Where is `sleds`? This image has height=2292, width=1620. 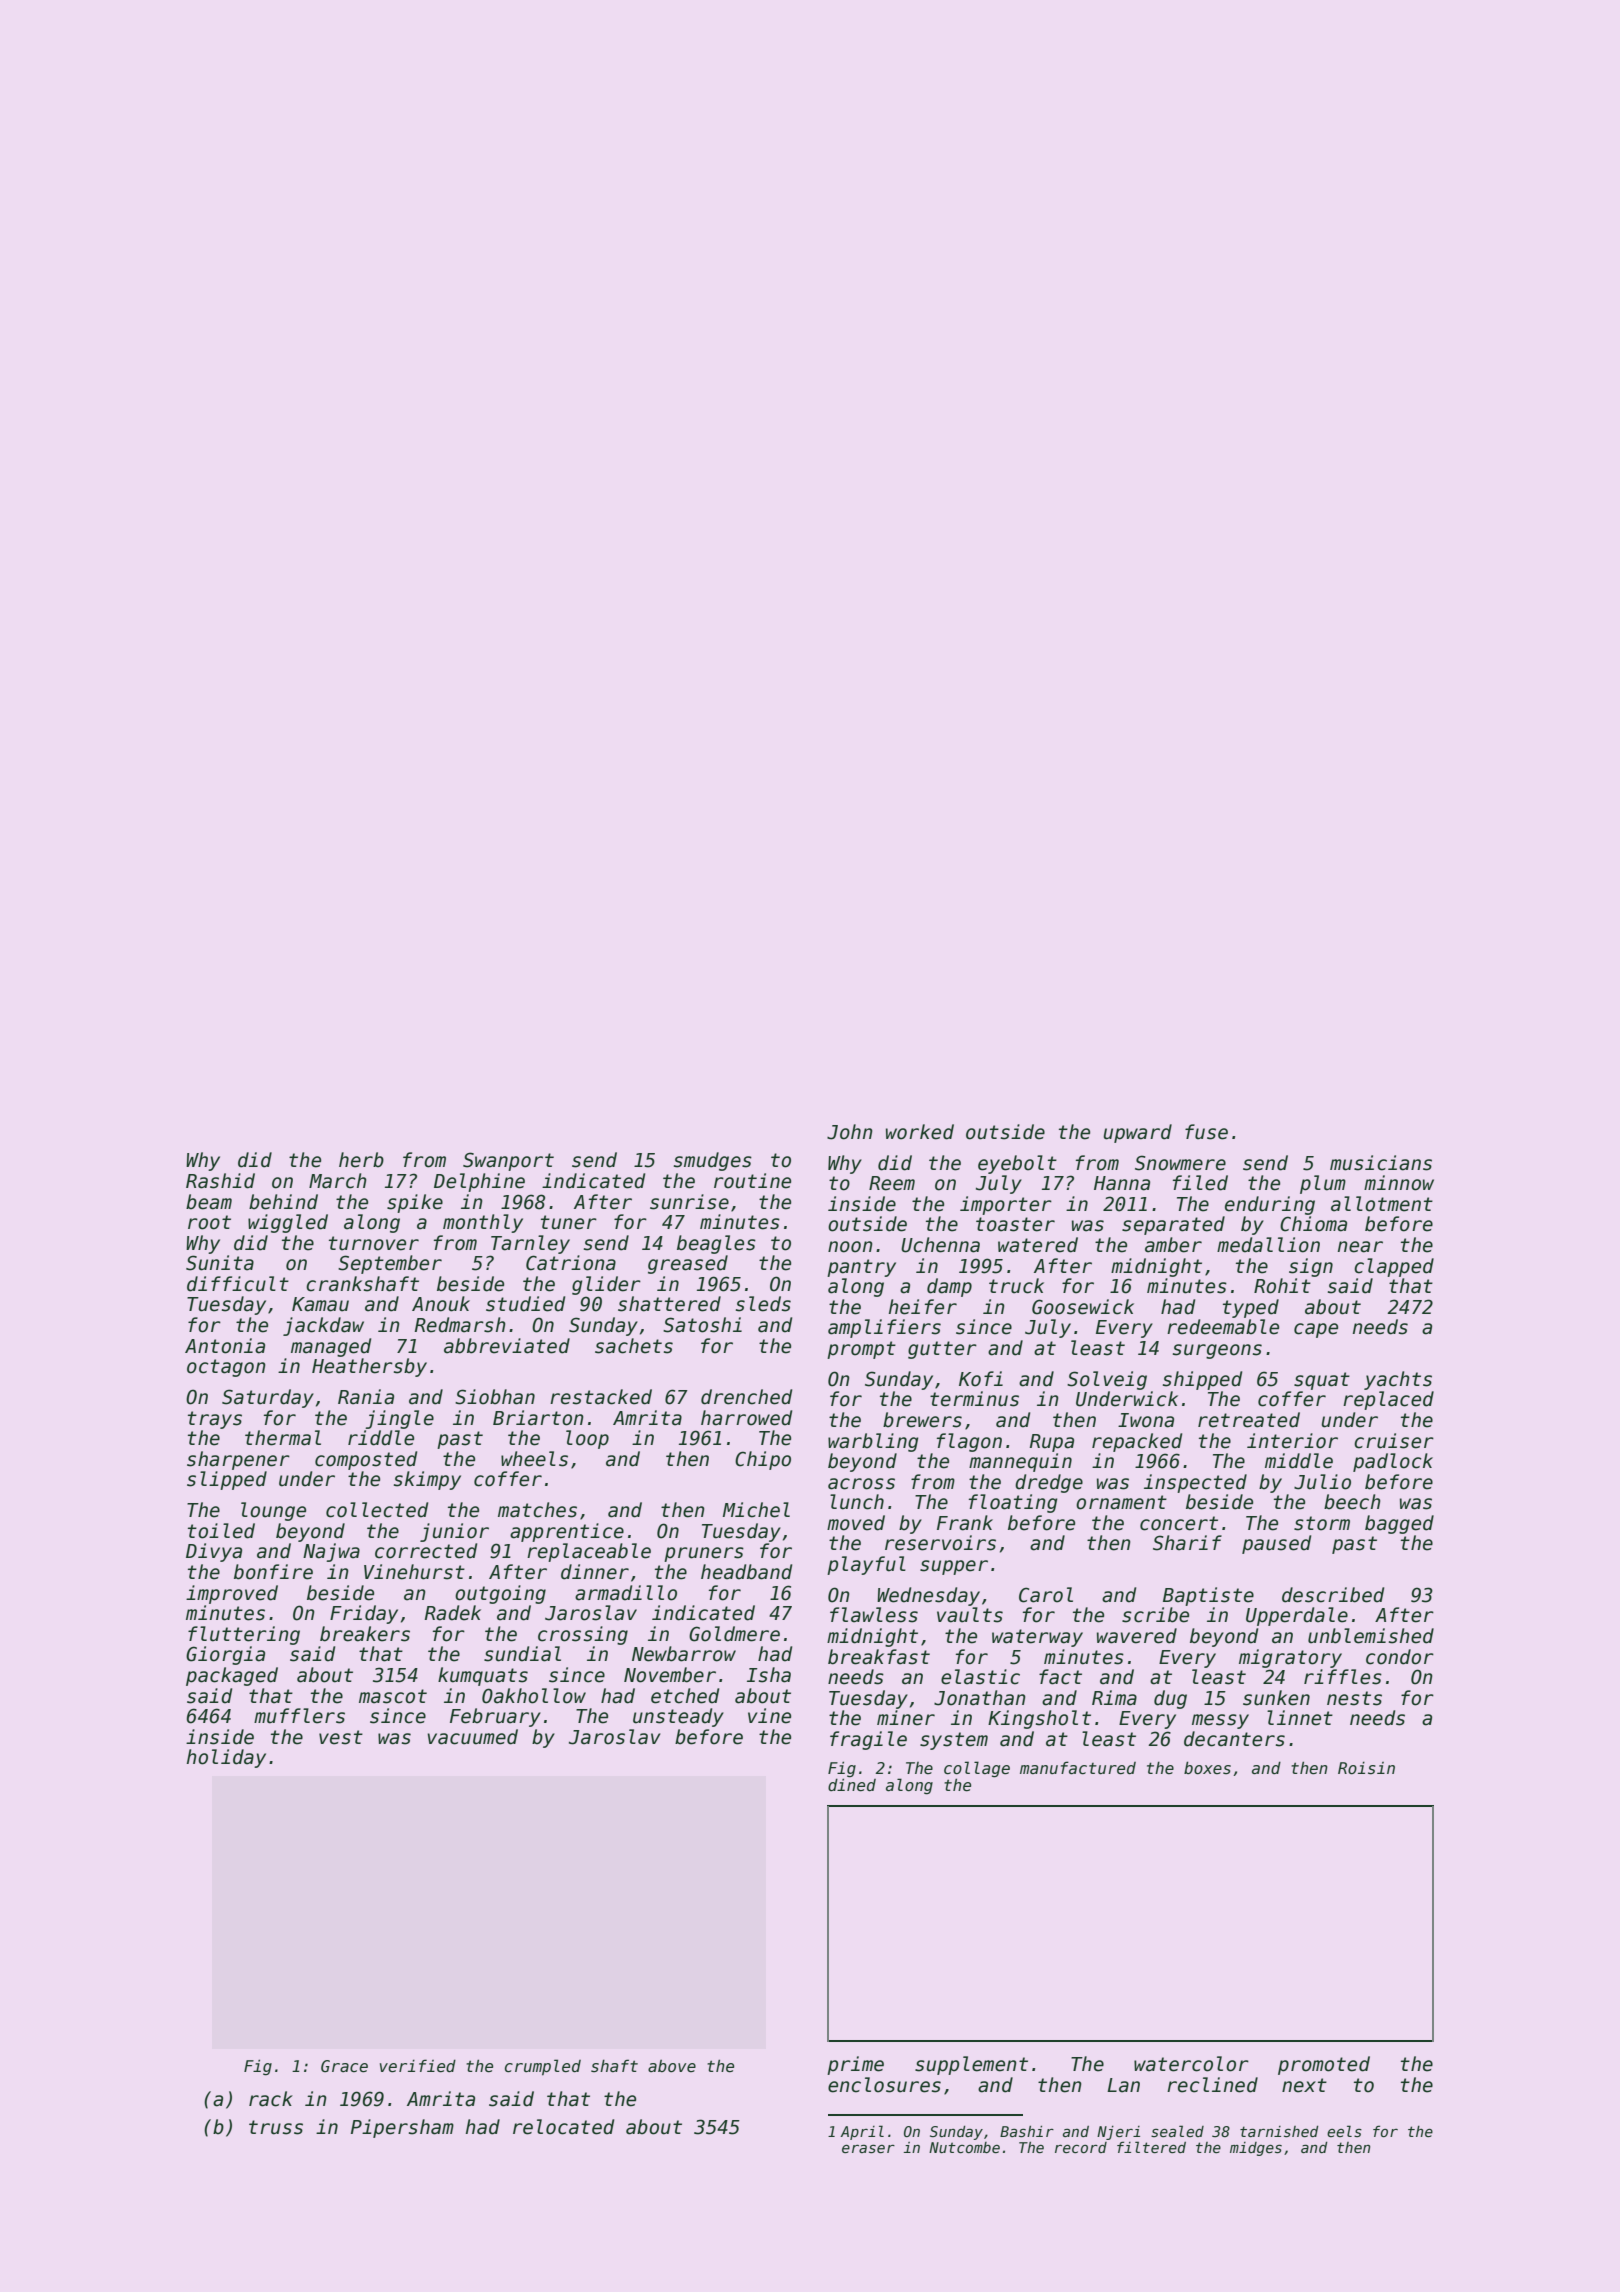 sleds is located at coordinates (763, 1304).
